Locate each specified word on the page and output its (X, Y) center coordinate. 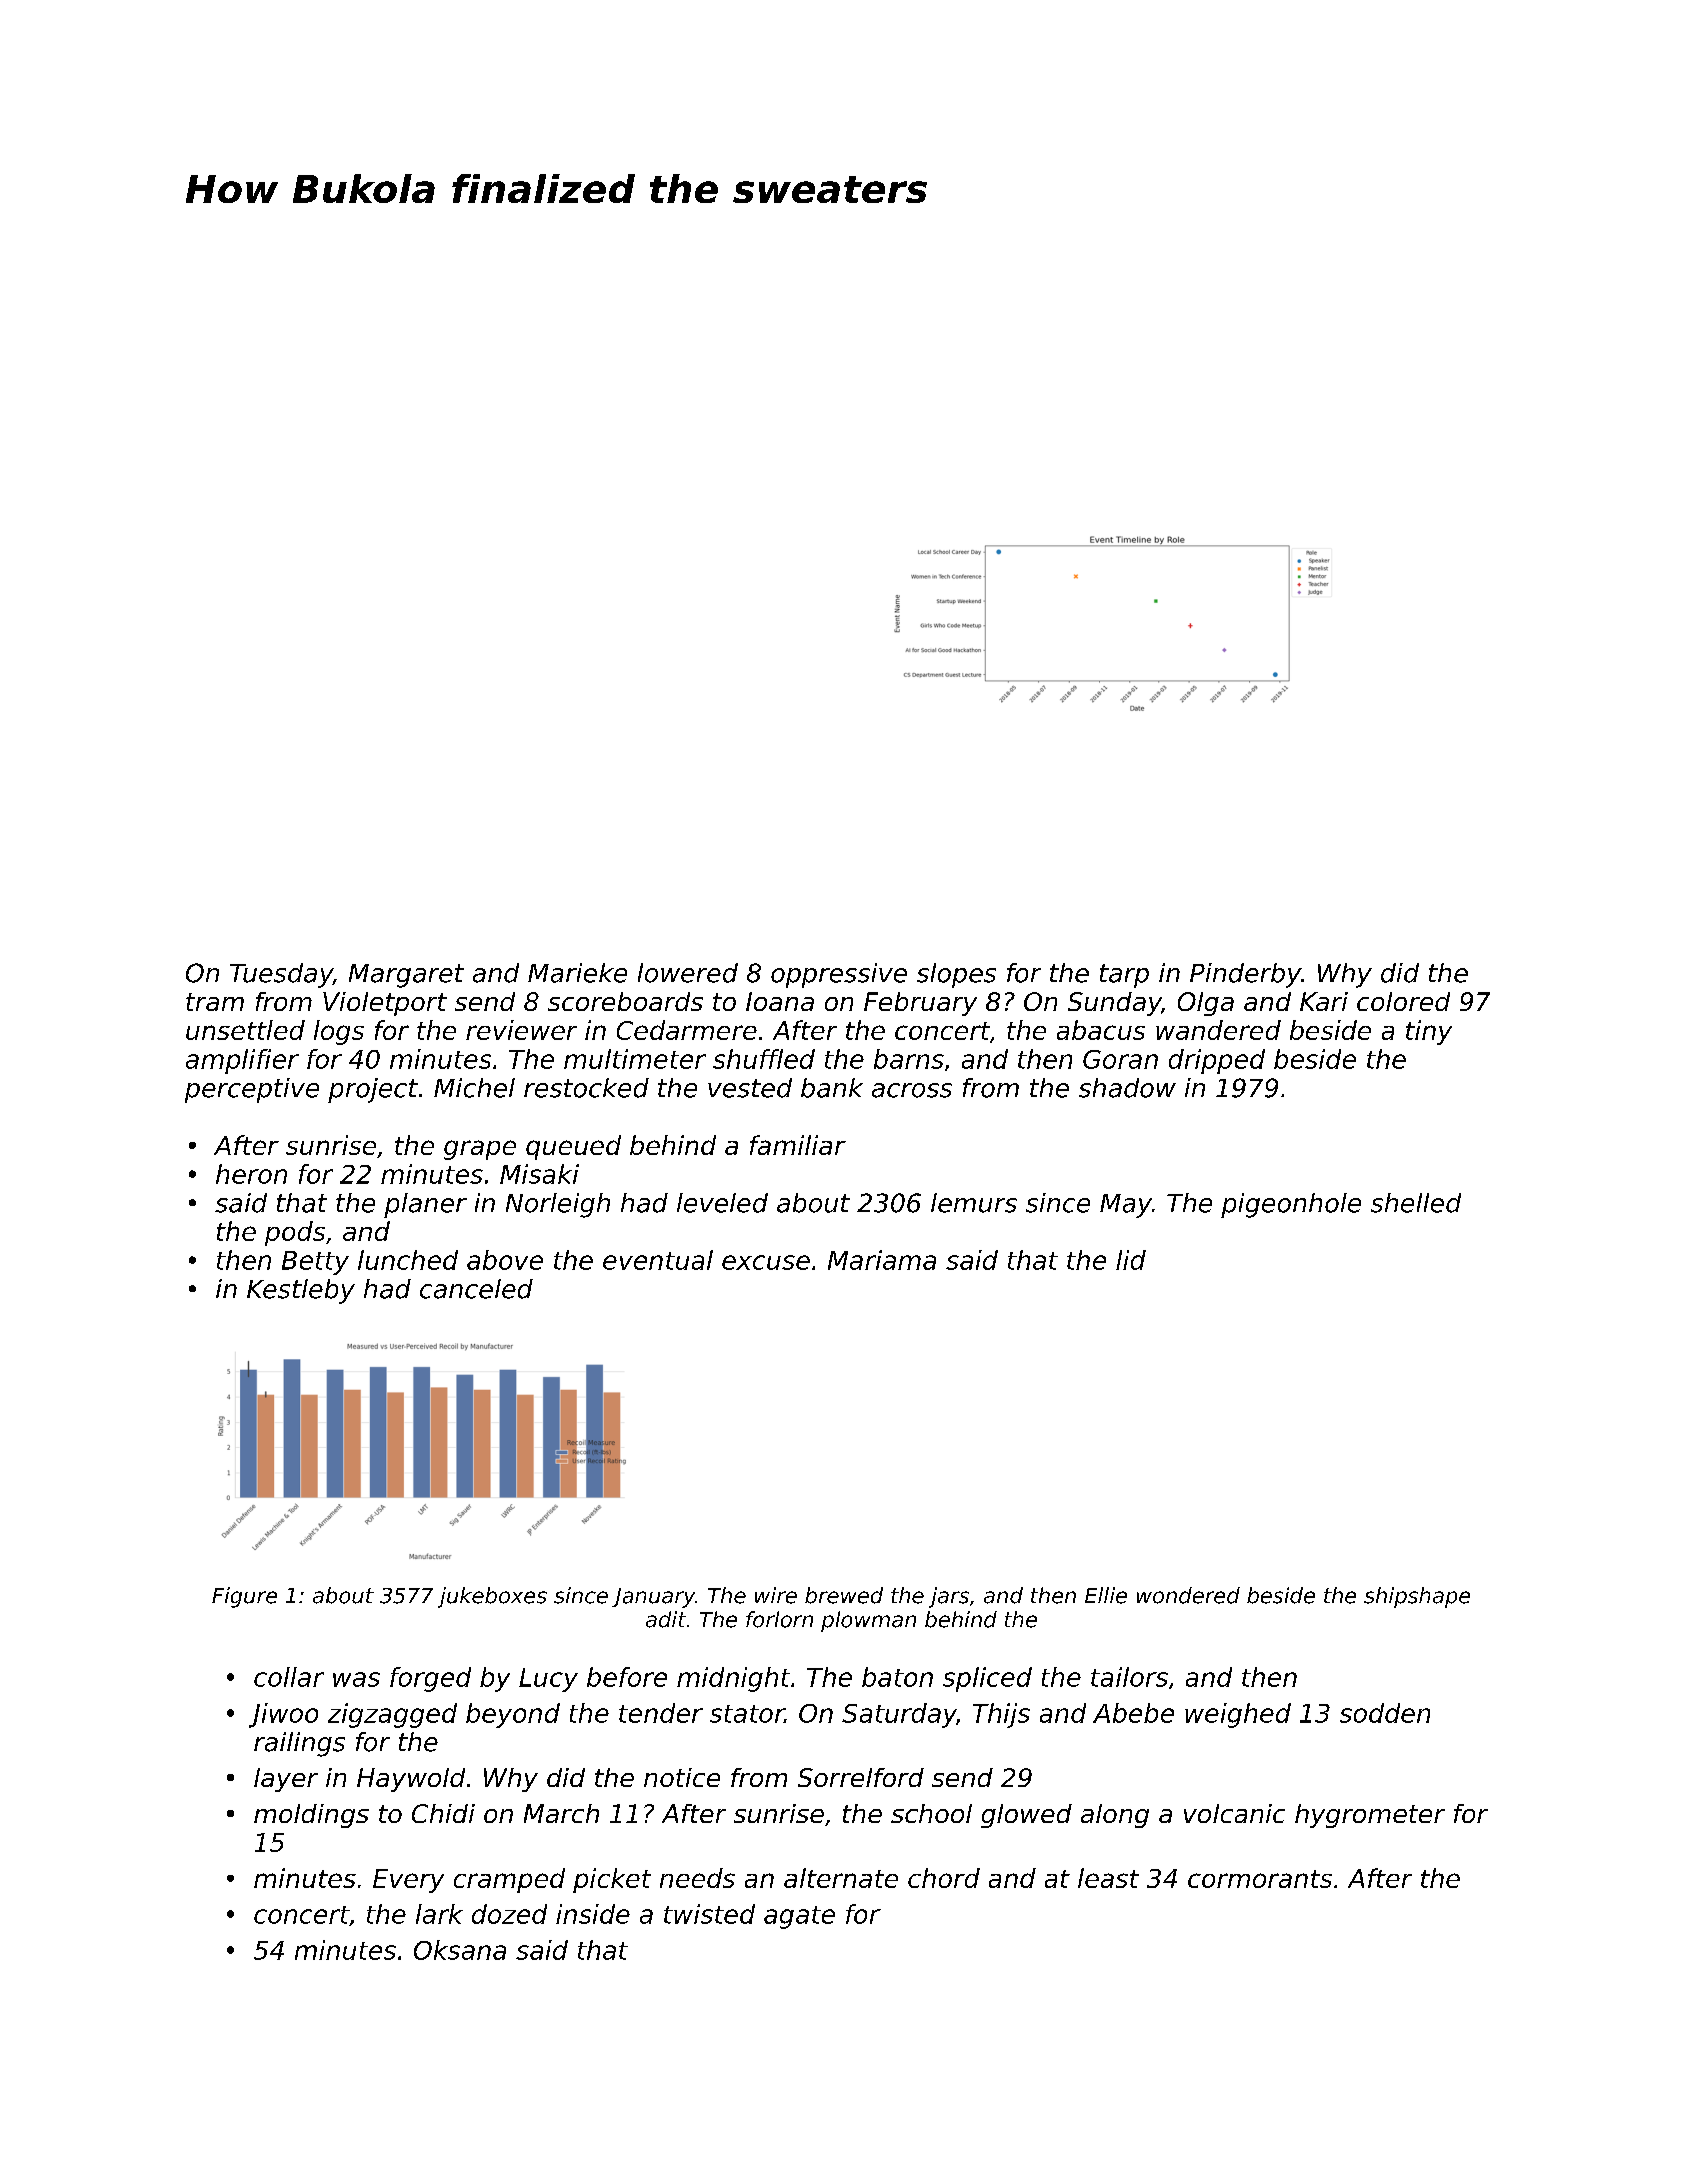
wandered (1218, 1030)
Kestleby (301, 1291)
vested (750, 1088)
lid (1131, 1260)
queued (573, 1147)
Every (408, 1881)
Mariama (882, 1260)
